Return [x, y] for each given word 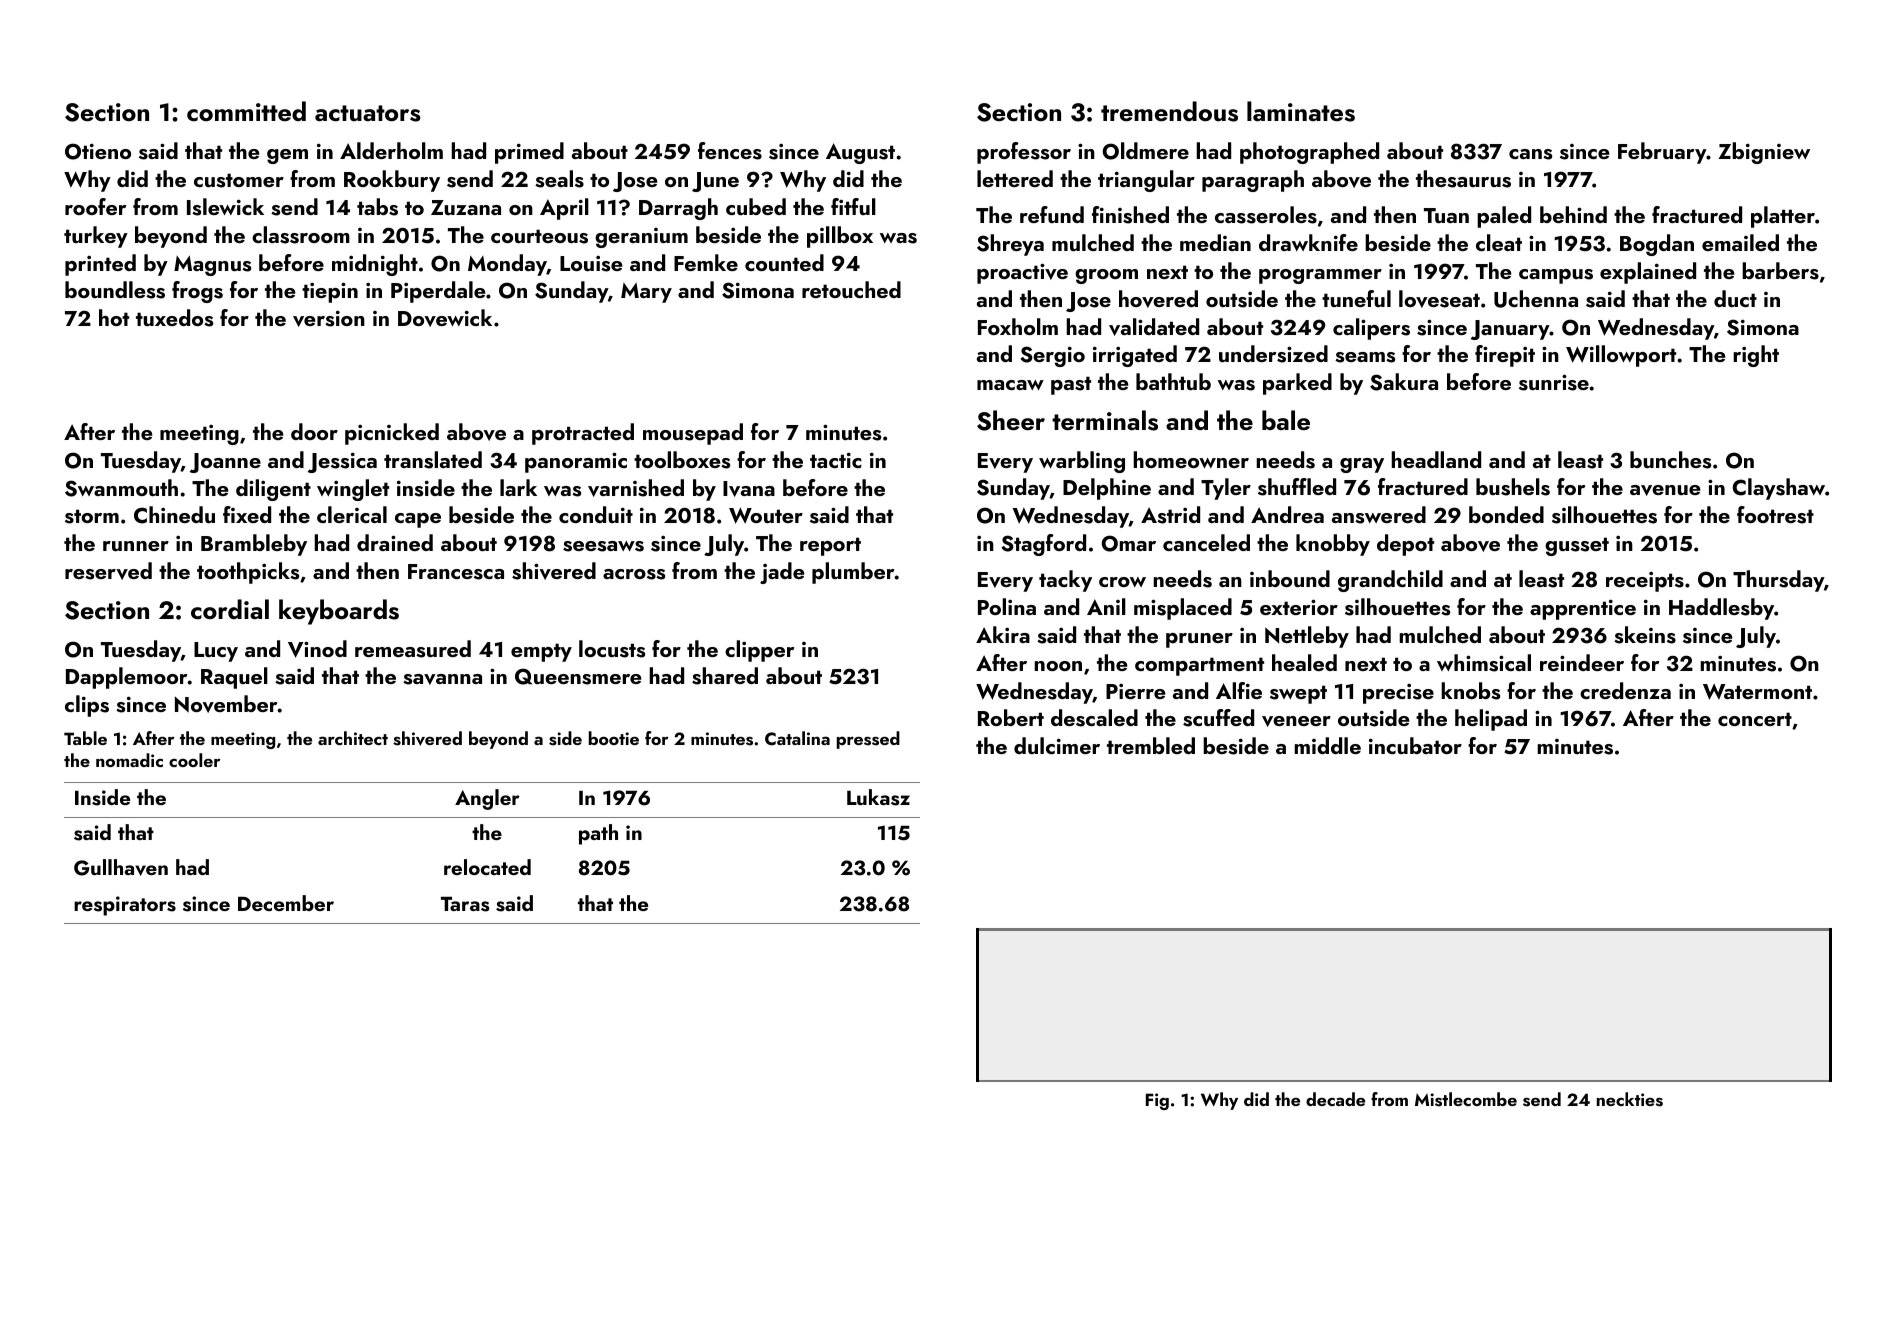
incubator [1415, 745]
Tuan [1446, 215]
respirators [125, 906]
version [329, 318]
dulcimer [1057, 745]
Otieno [98, 151]
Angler [487, 799]
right [1756, 356]
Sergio [1052, 356]
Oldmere [1145, 151]
